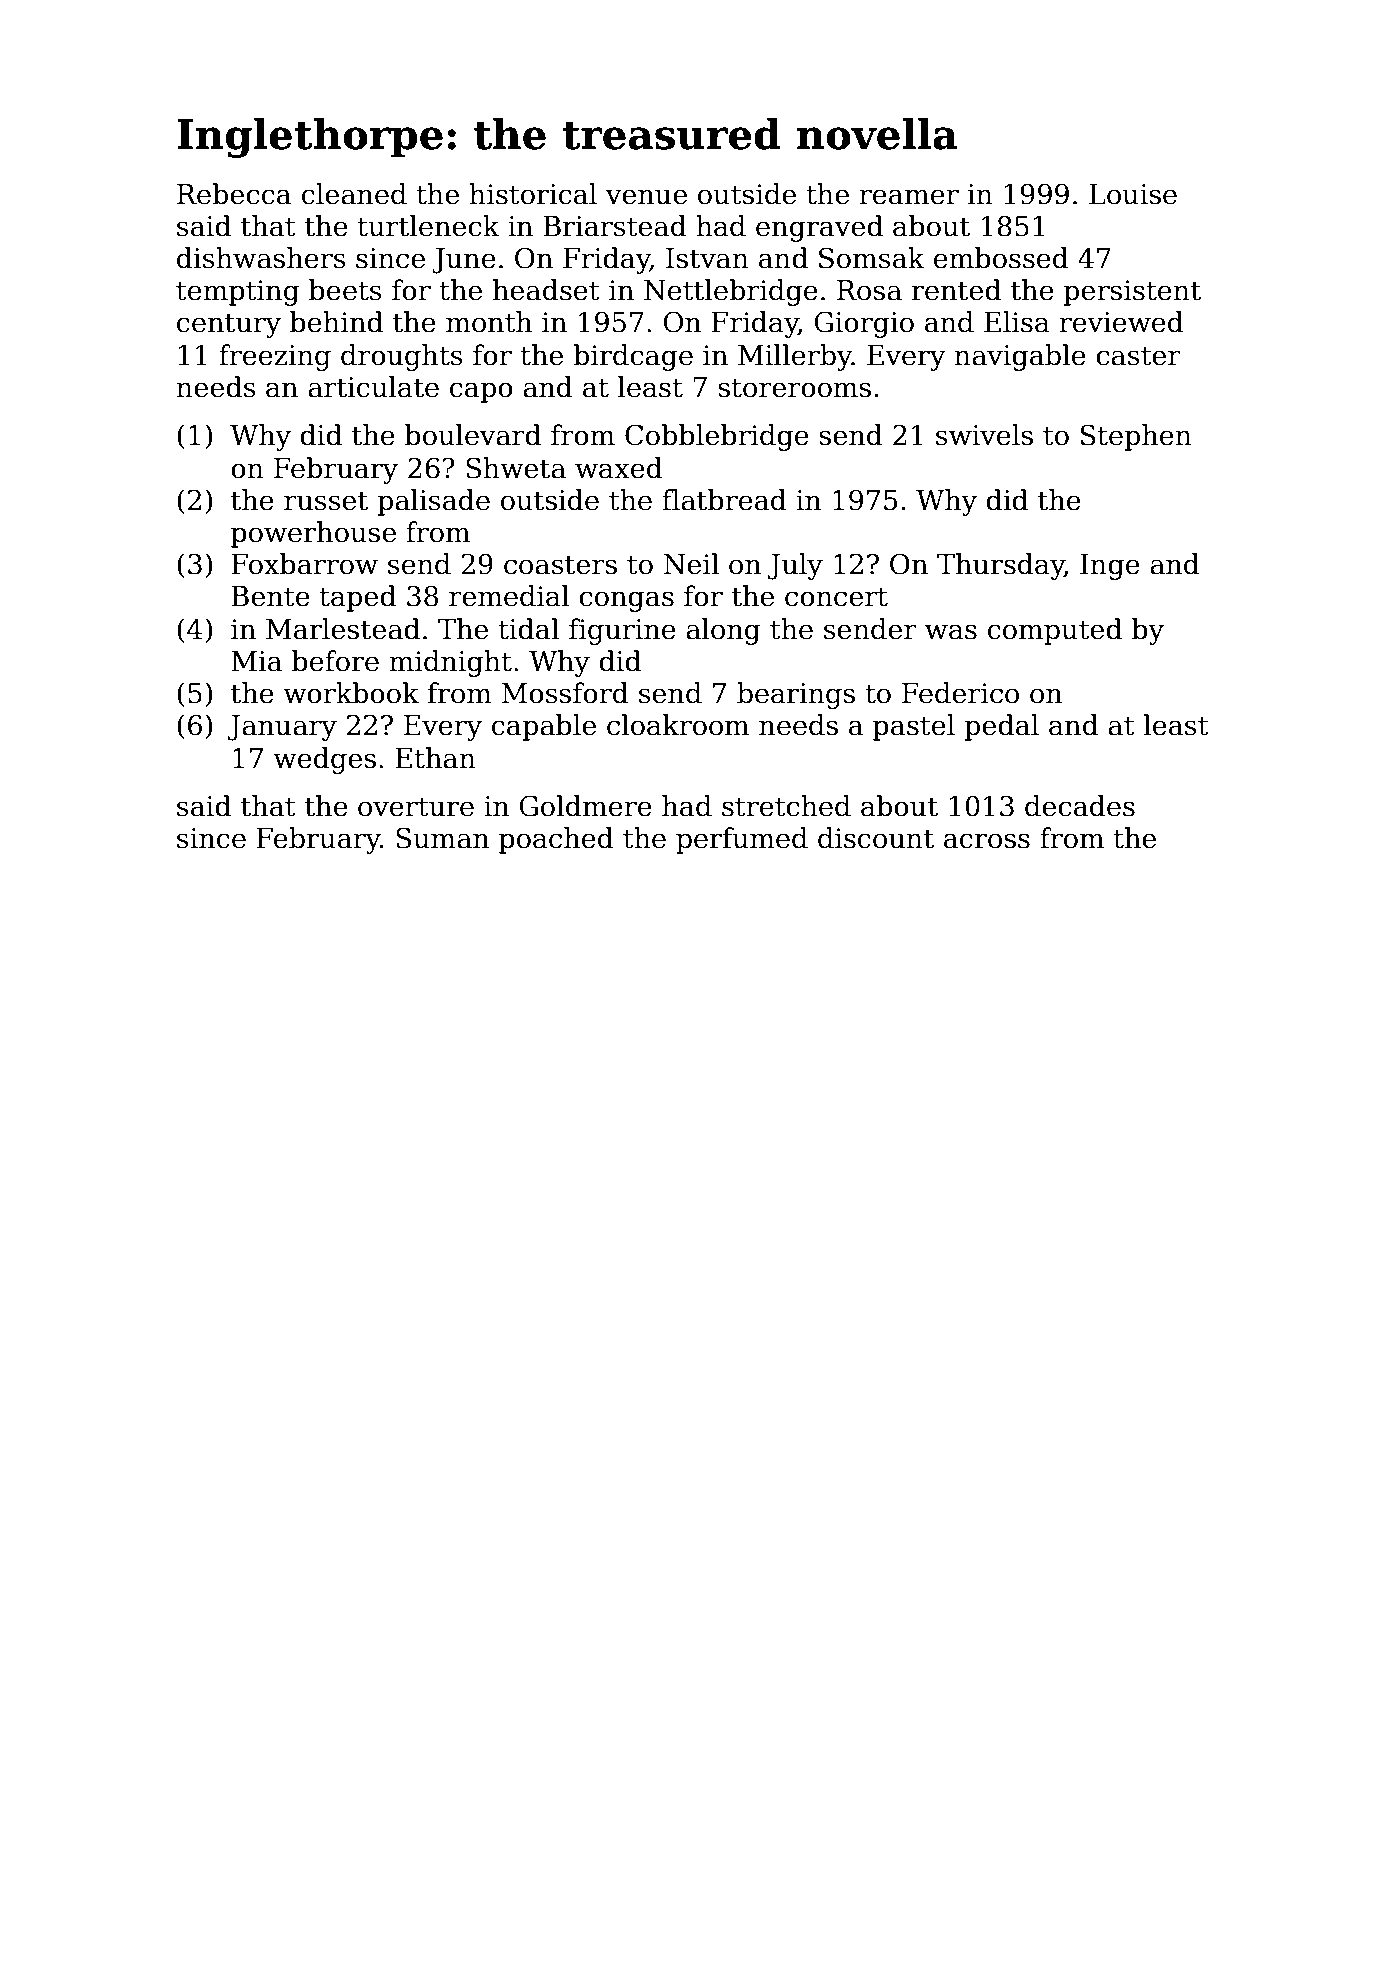  Describe the element at coordinates (723, 631) in the screenshot. I see `along` at that location.
